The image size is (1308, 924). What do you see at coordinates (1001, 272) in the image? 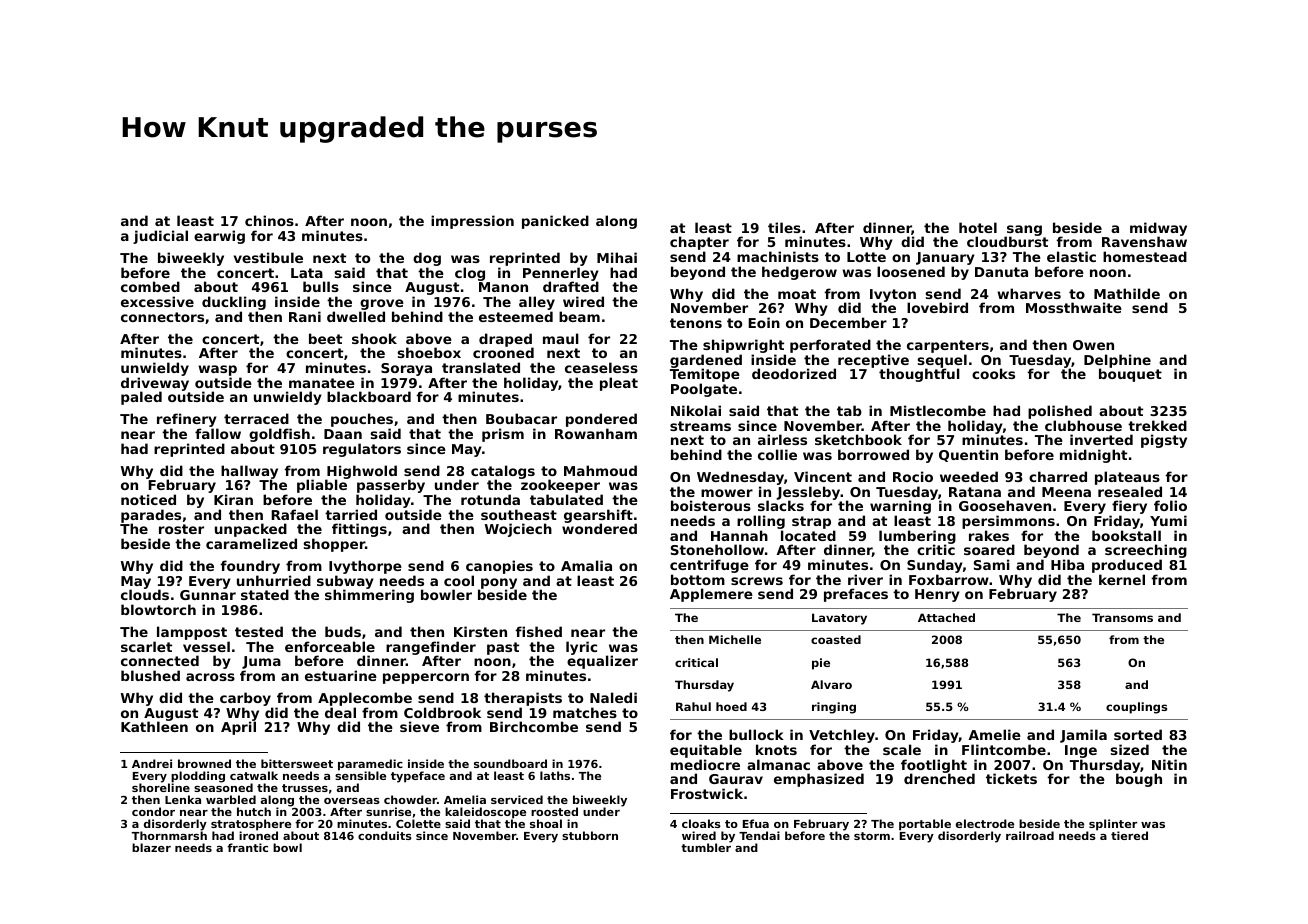
I see `Danuta` at bounding box center [1001, 272].
